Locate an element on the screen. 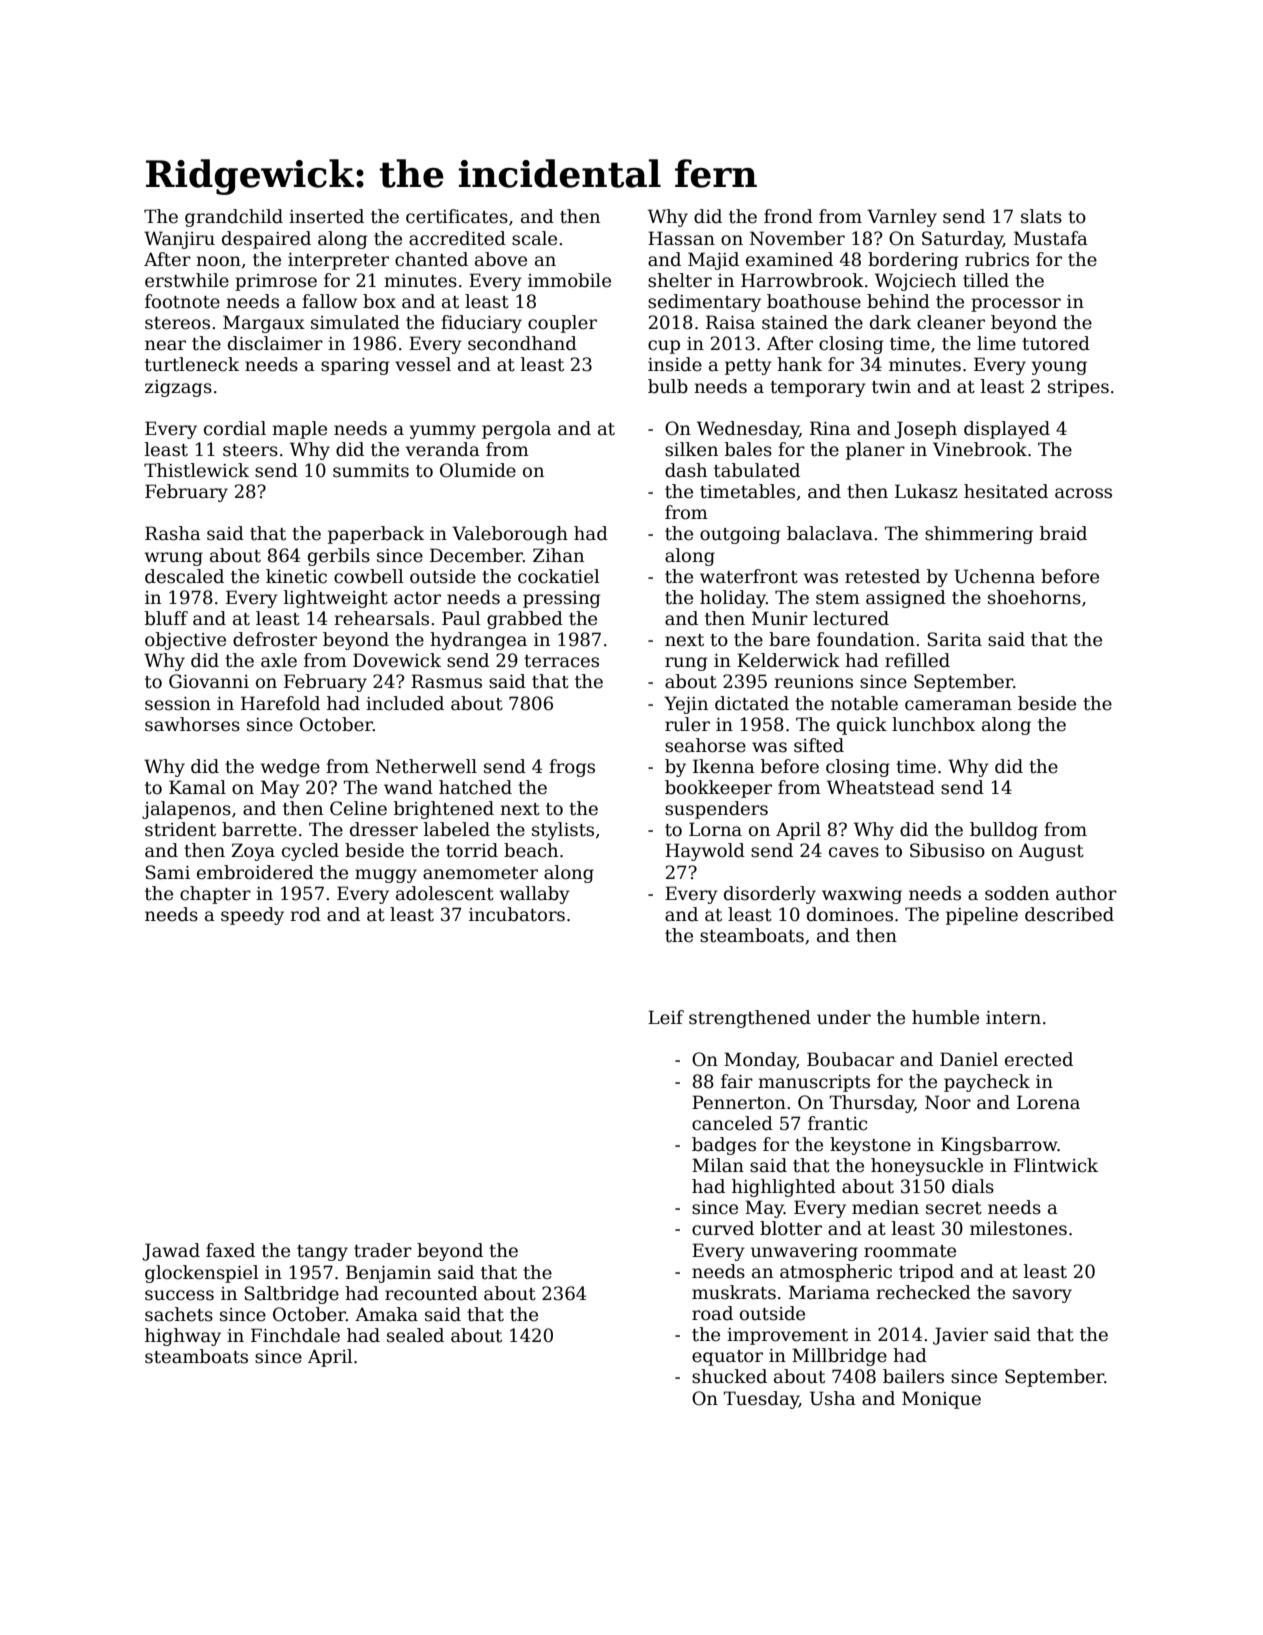 Image resolution: width=1263 pixels, height=1635 pixels. sawhorses is located at coordinates (192, 724).
